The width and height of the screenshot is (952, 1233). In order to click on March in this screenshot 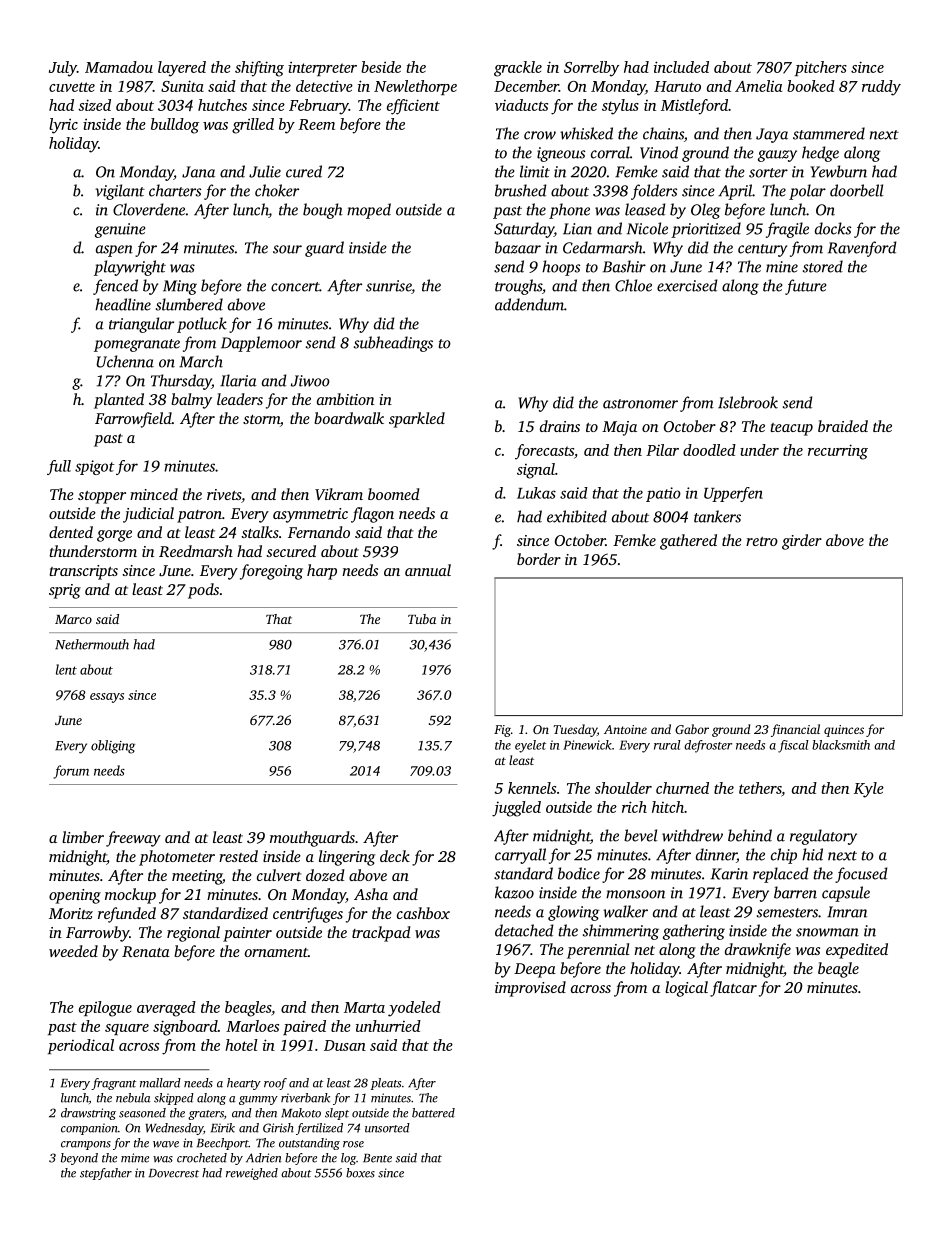, I will do `click(201, 361)`.
